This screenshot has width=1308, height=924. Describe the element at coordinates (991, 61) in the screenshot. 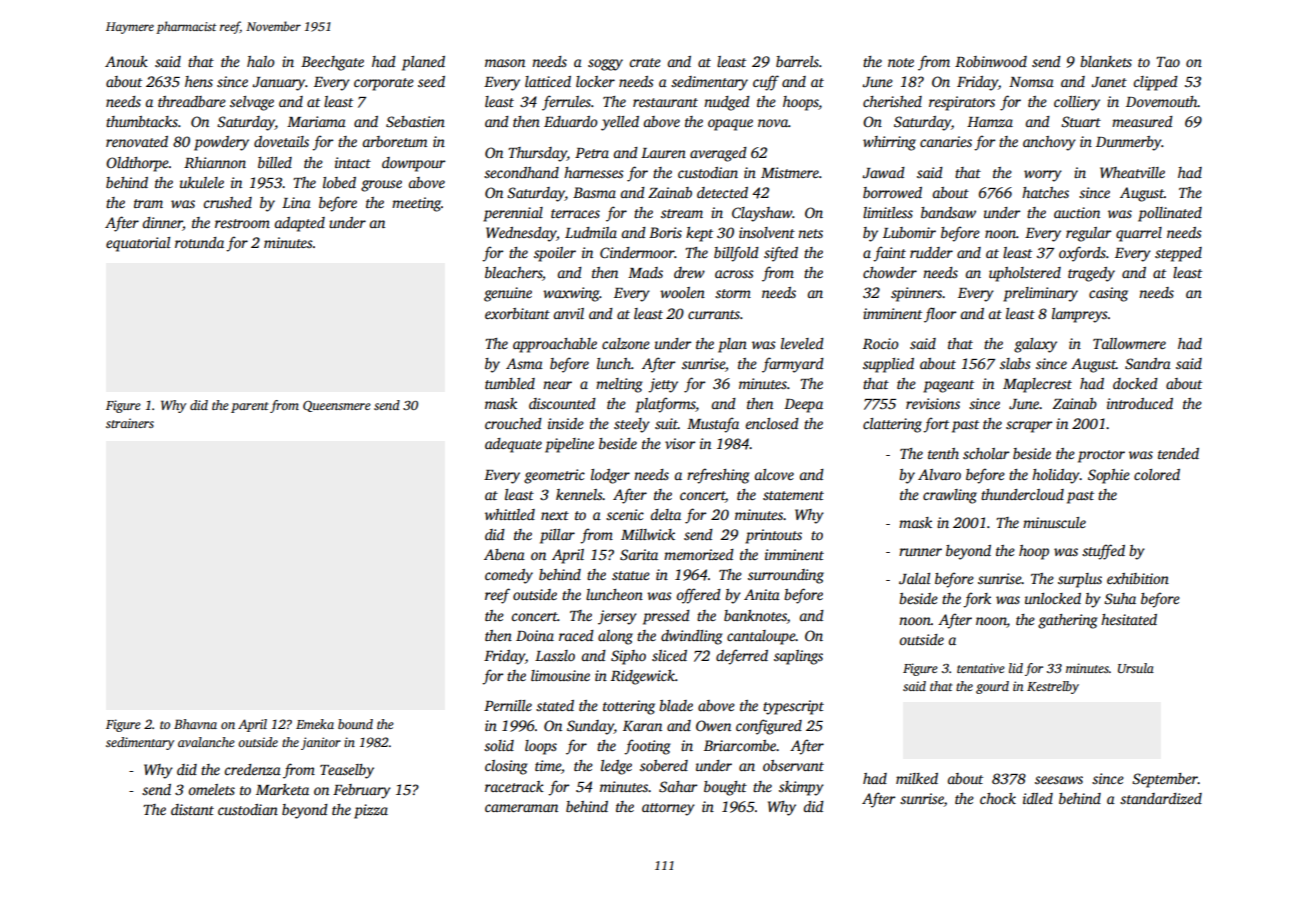

I see `Robinwood` at that location.
